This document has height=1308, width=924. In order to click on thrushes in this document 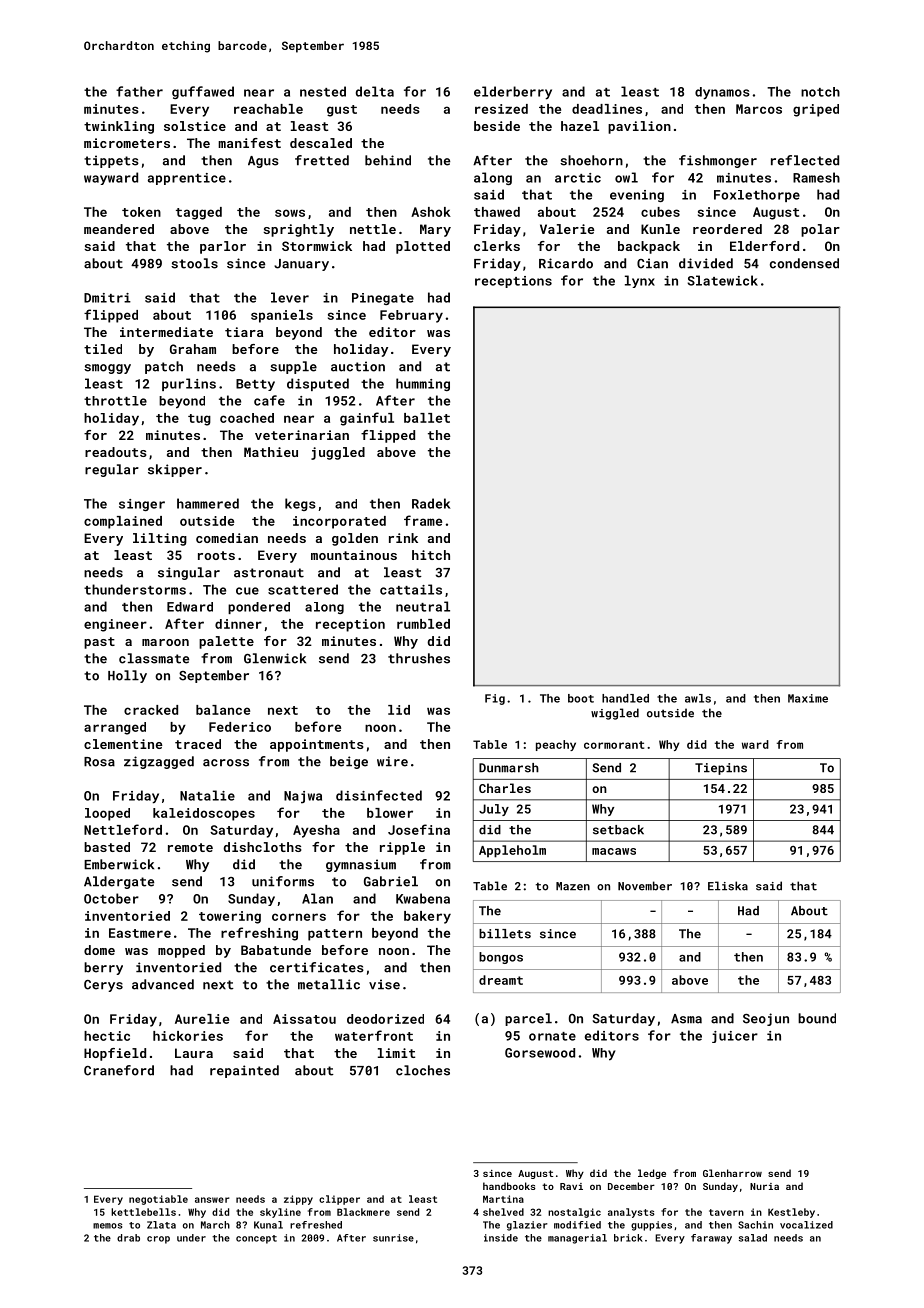, I will do `click(419, 658)`.
